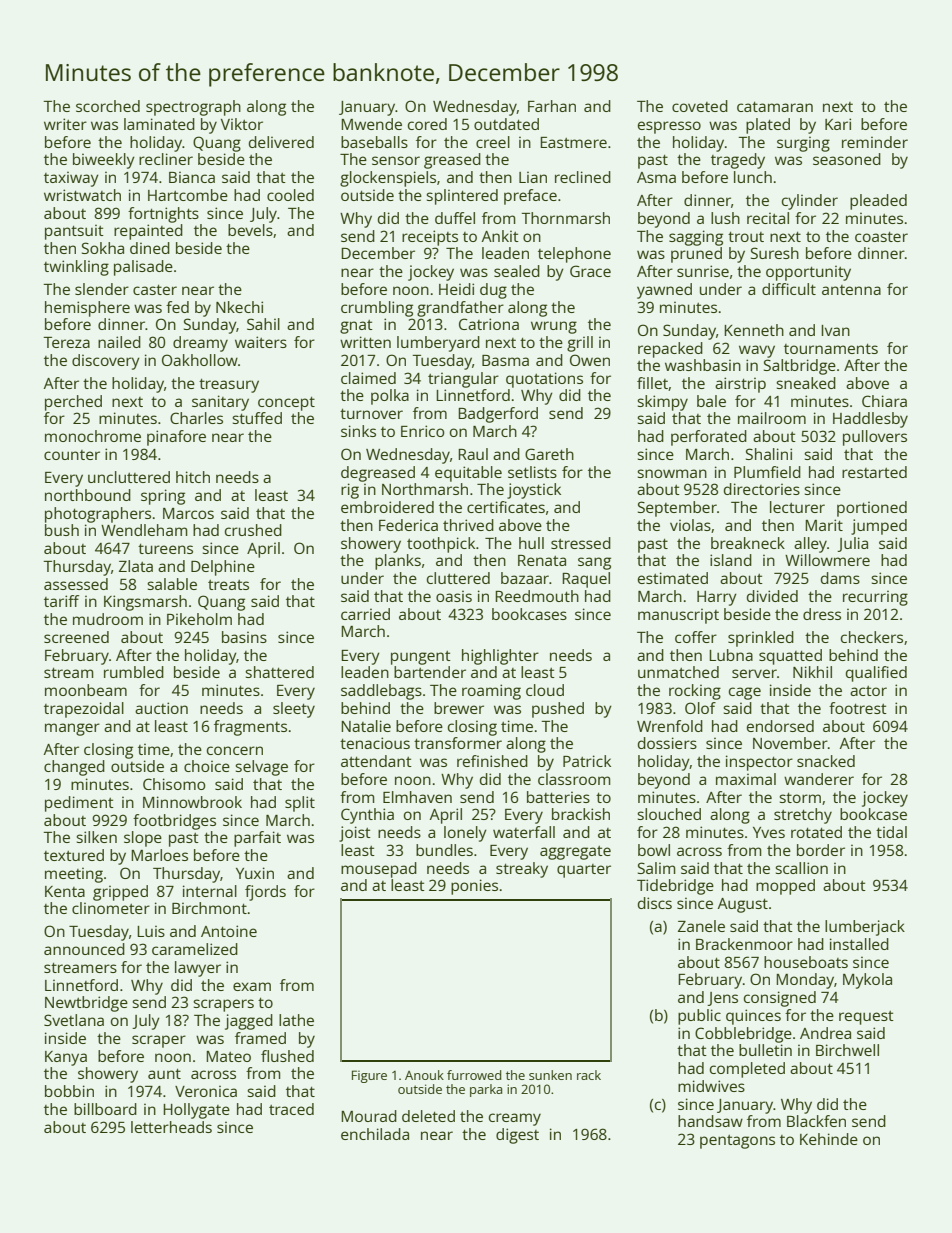  What do you see at coordinates (72, 455) in the document?
I see `counter` at bounding box center [72, 455].
